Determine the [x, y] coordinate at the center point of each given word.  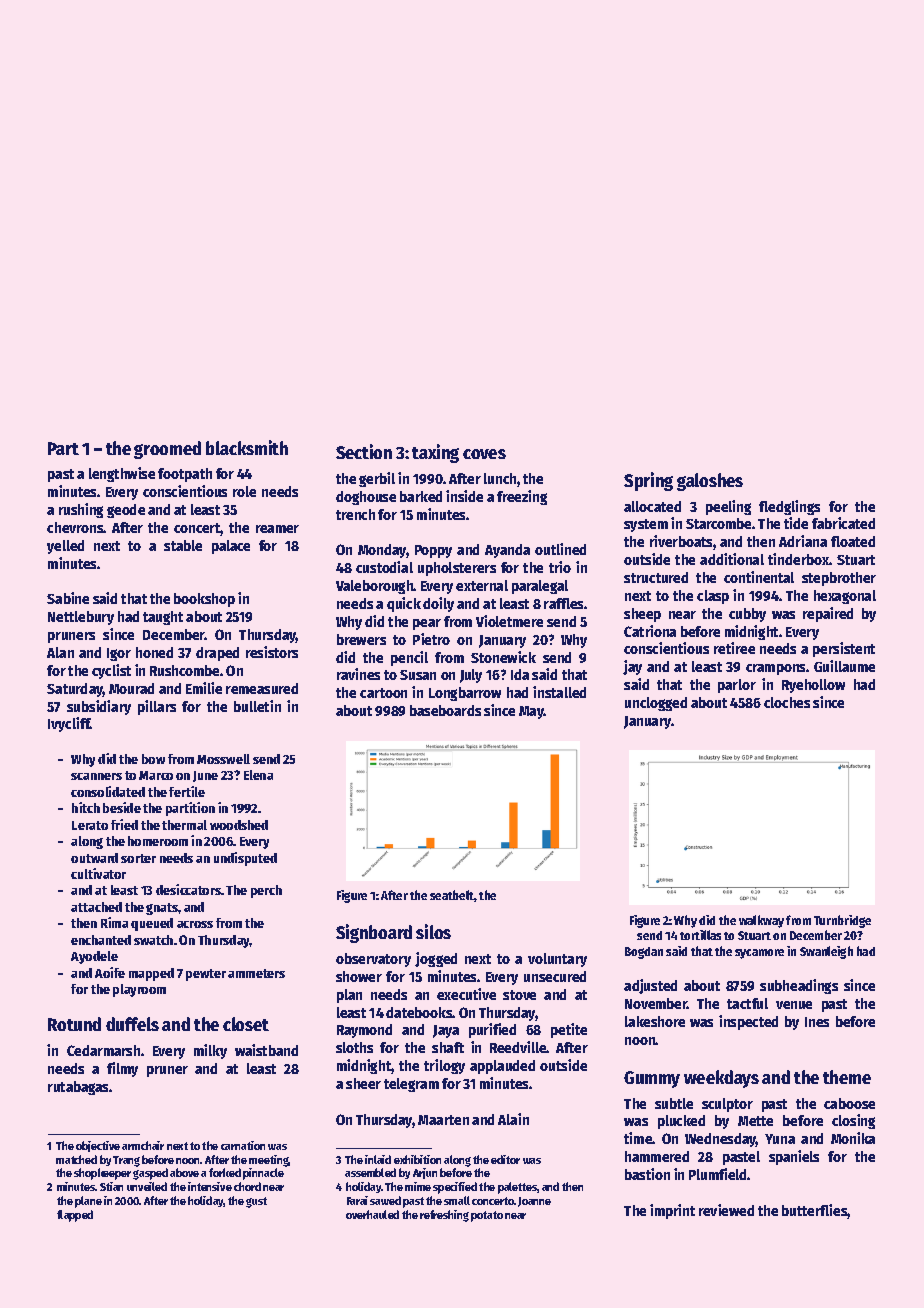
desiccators [188, 889]
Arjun [425, 1173]
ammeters [256, 973]
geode [126, 511]
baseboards [445, 710]
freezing [522, 497]
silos [433, 931]
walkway [761, 921]
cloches [787, 702]
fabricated [843, 523]
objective [98, 1146]
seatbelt [452, 895]
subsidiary [99, 707]
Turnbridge [842, 921]
